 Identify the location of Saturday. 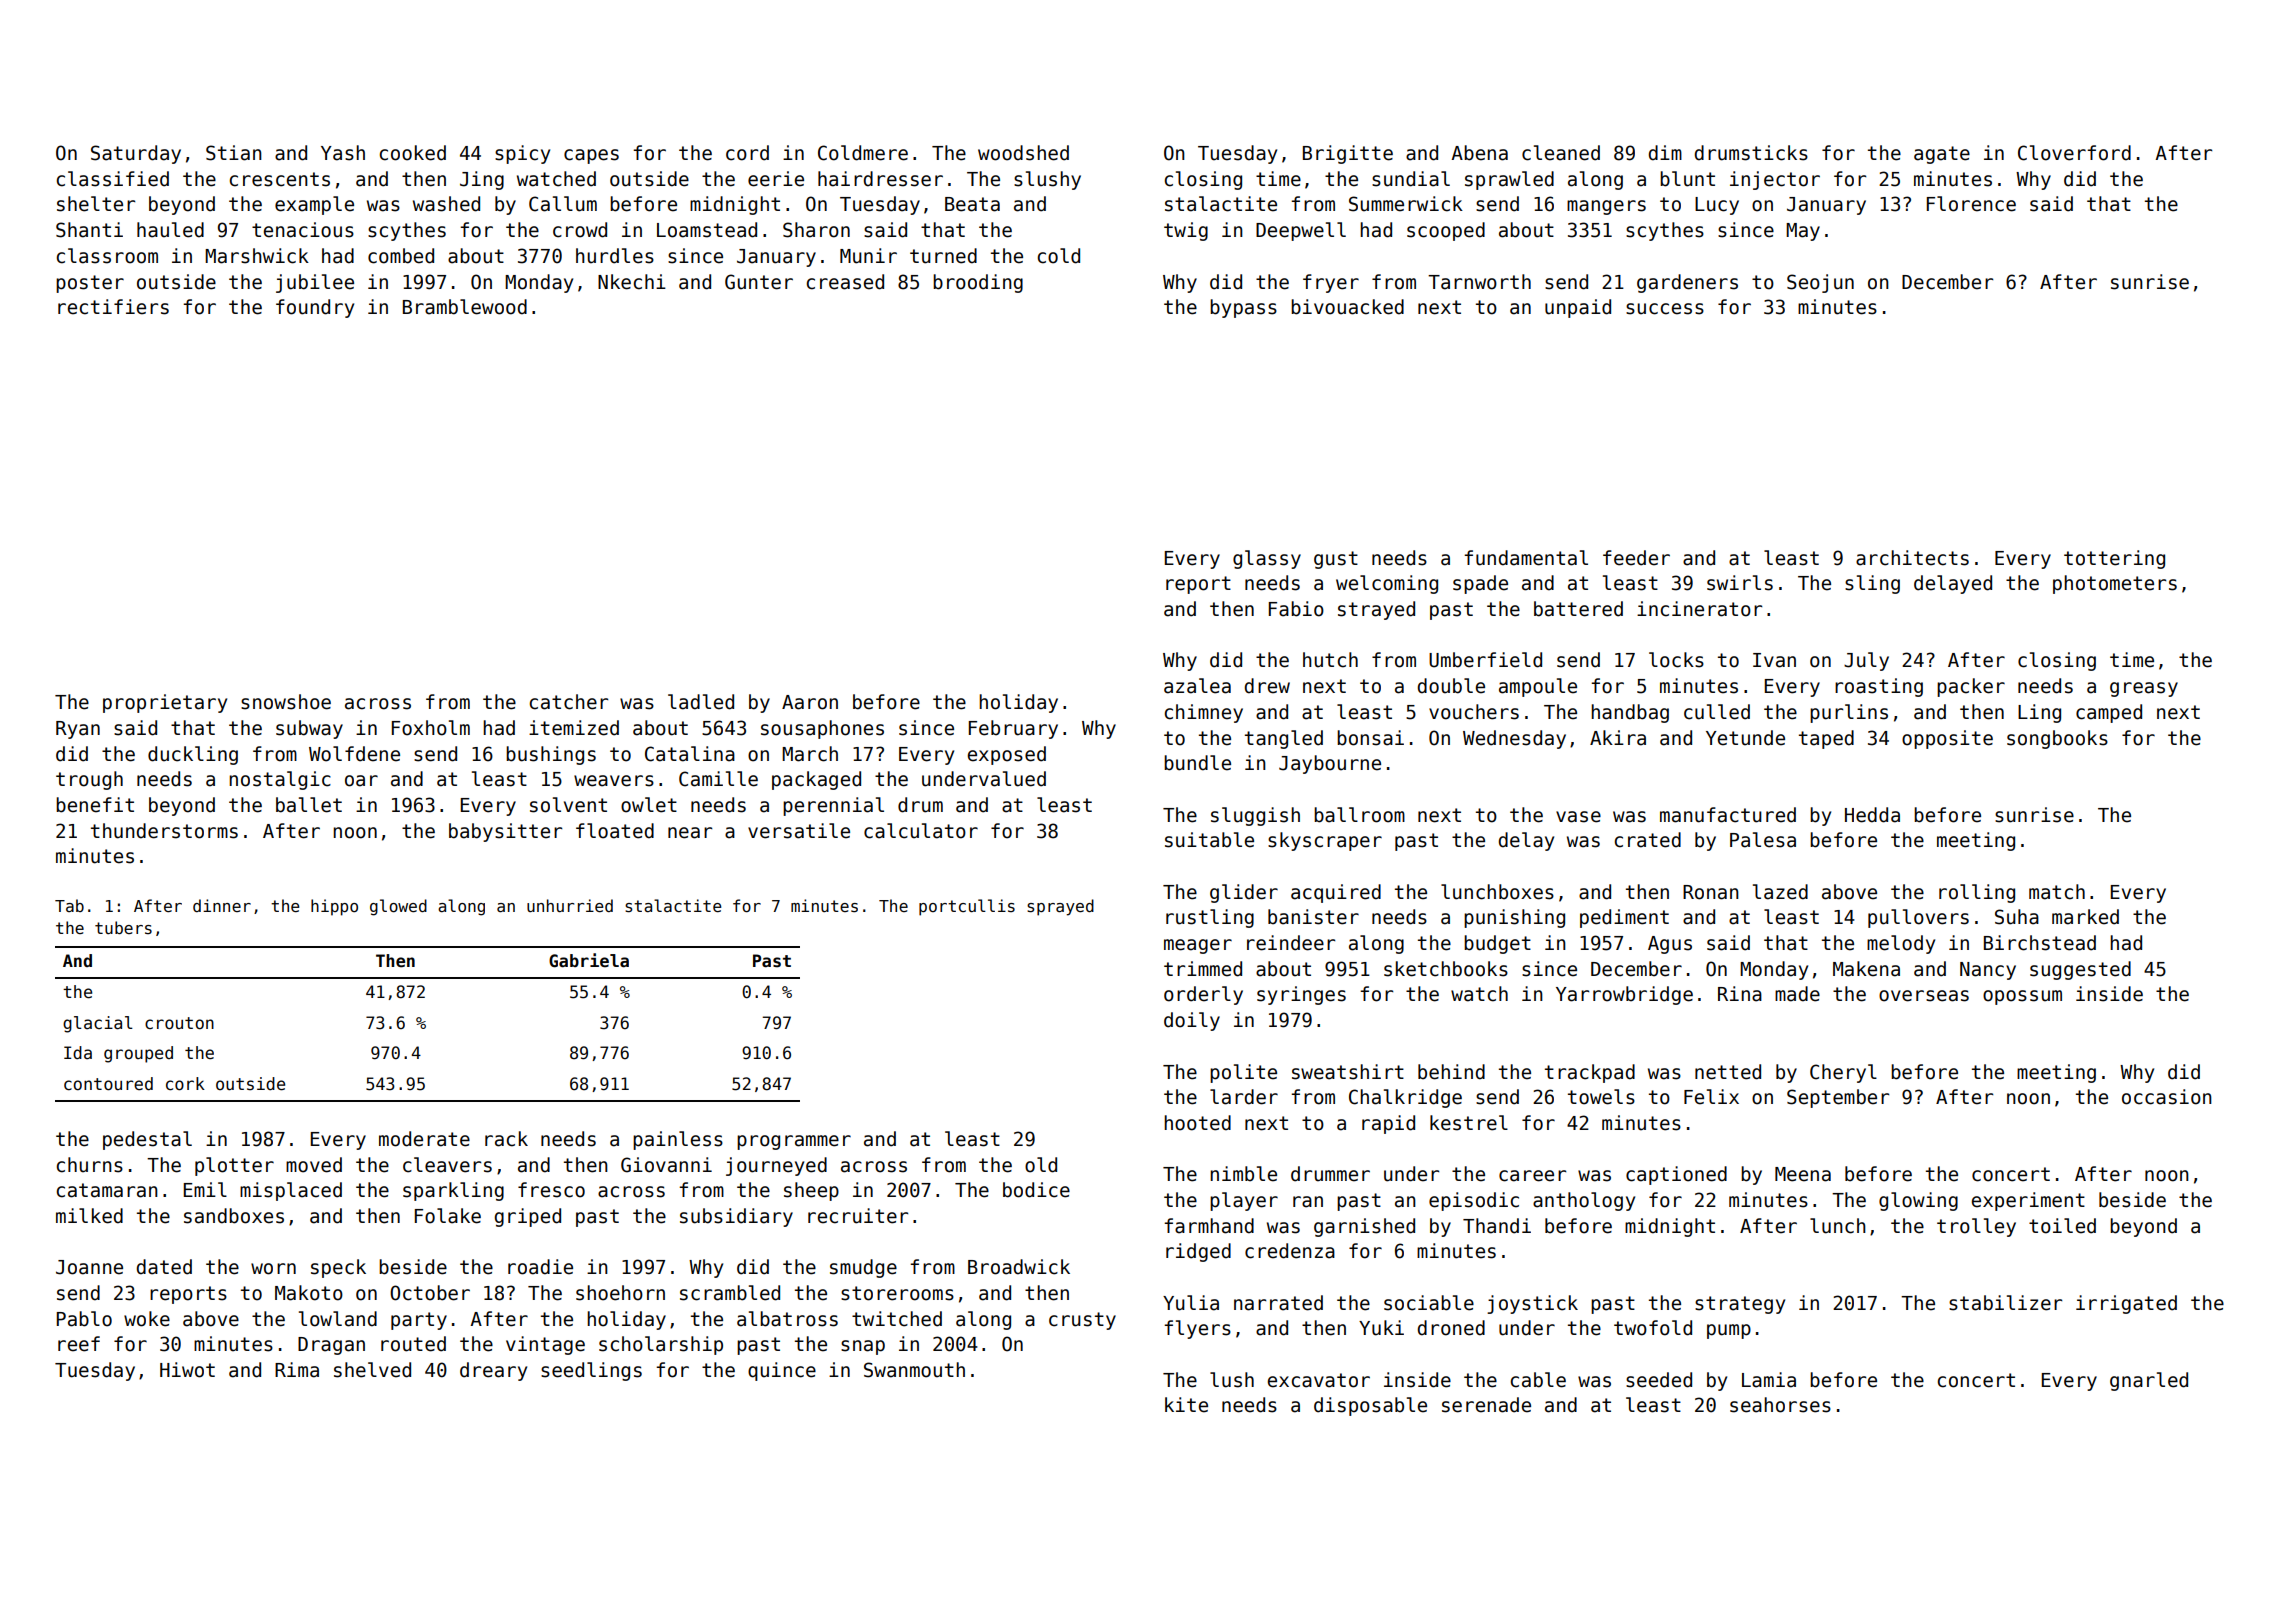
(136, 154).
